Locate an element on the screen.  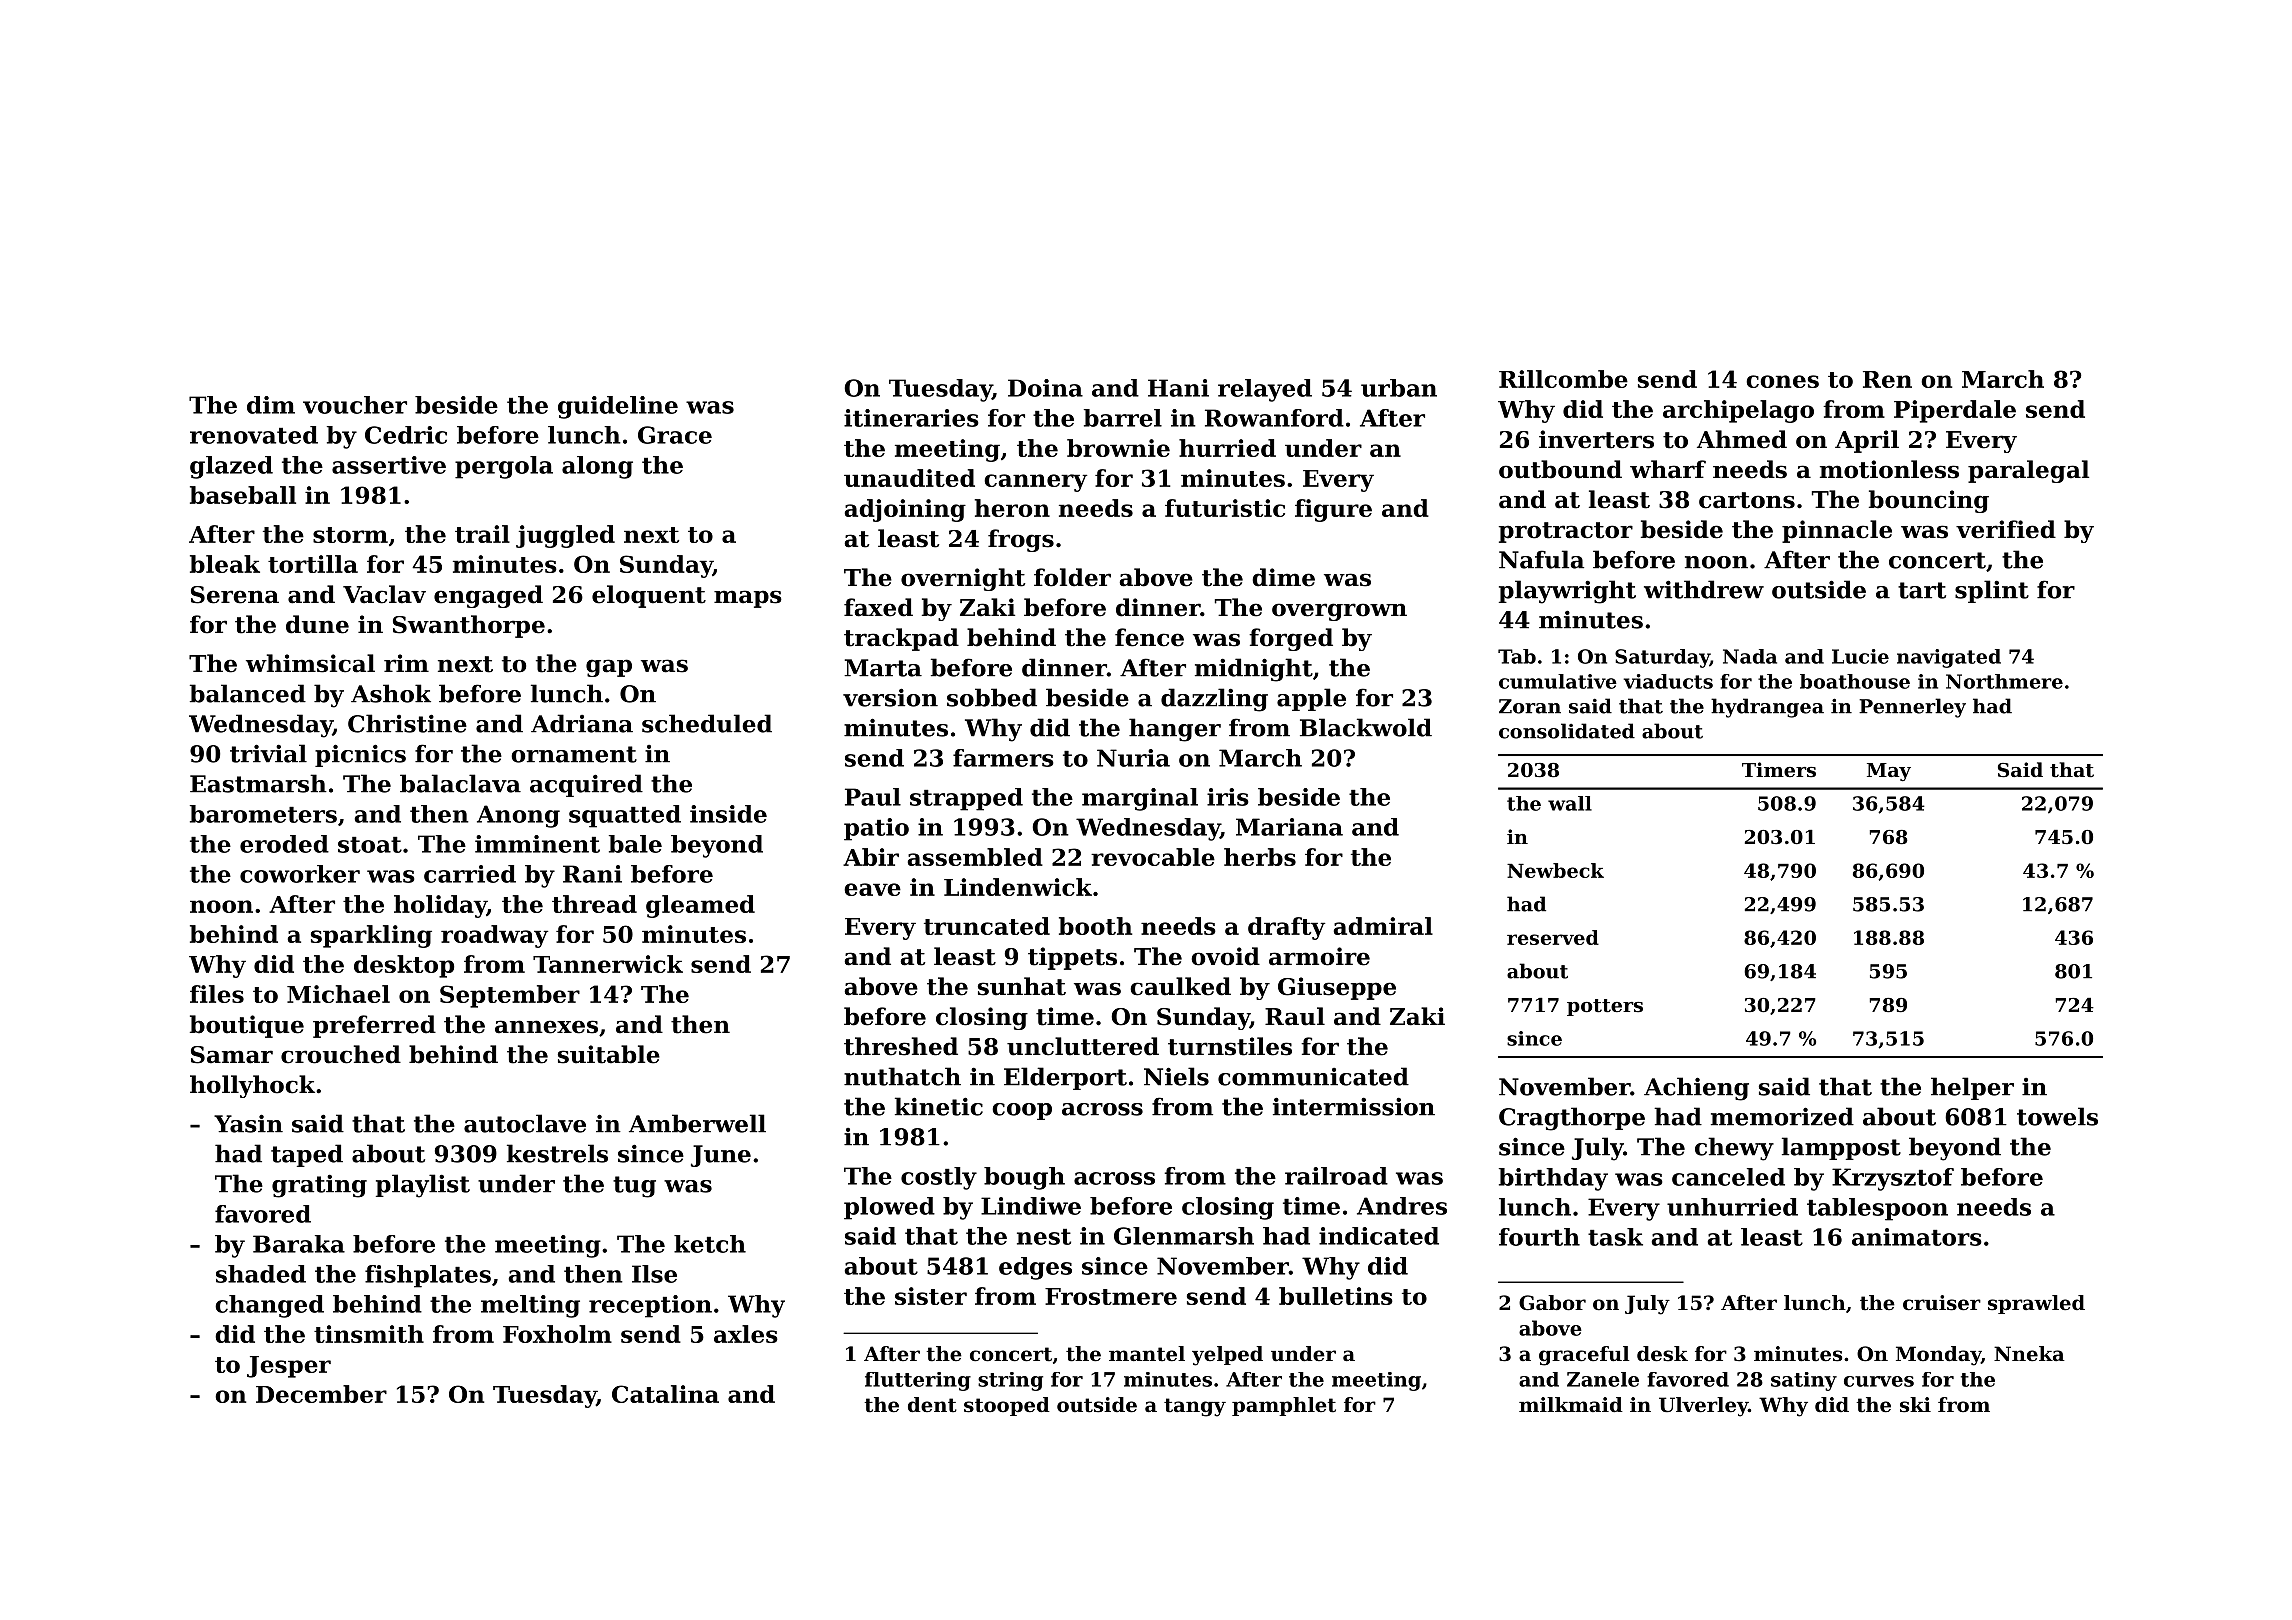
tangy is located at coordinates (1195, 1407).
